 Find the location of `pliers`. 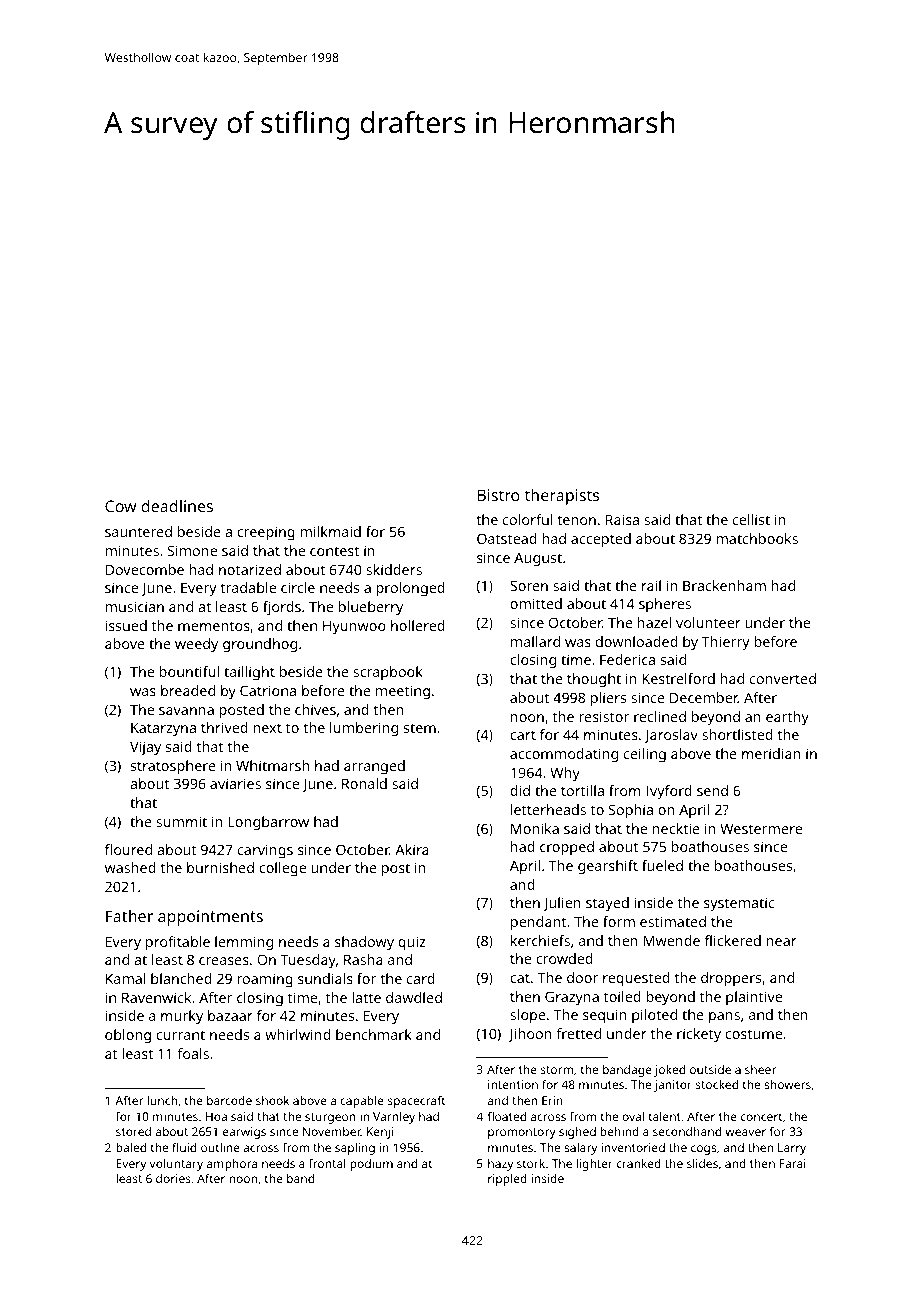

pliers is located at coordinates (608, 699).
